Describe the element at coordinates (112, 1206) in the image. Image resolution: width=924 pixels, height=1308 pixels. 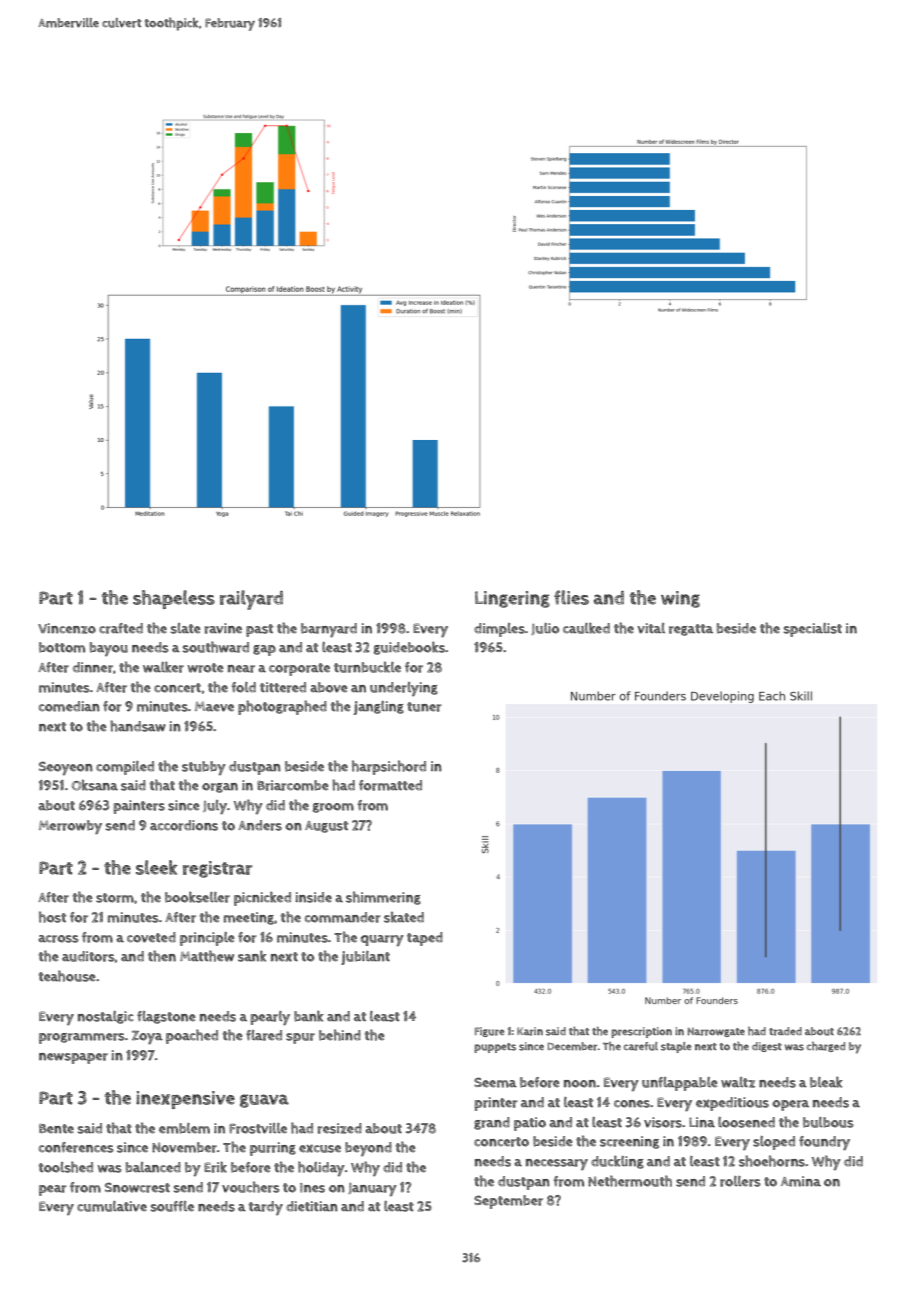
I see `cumulative` at that location.
